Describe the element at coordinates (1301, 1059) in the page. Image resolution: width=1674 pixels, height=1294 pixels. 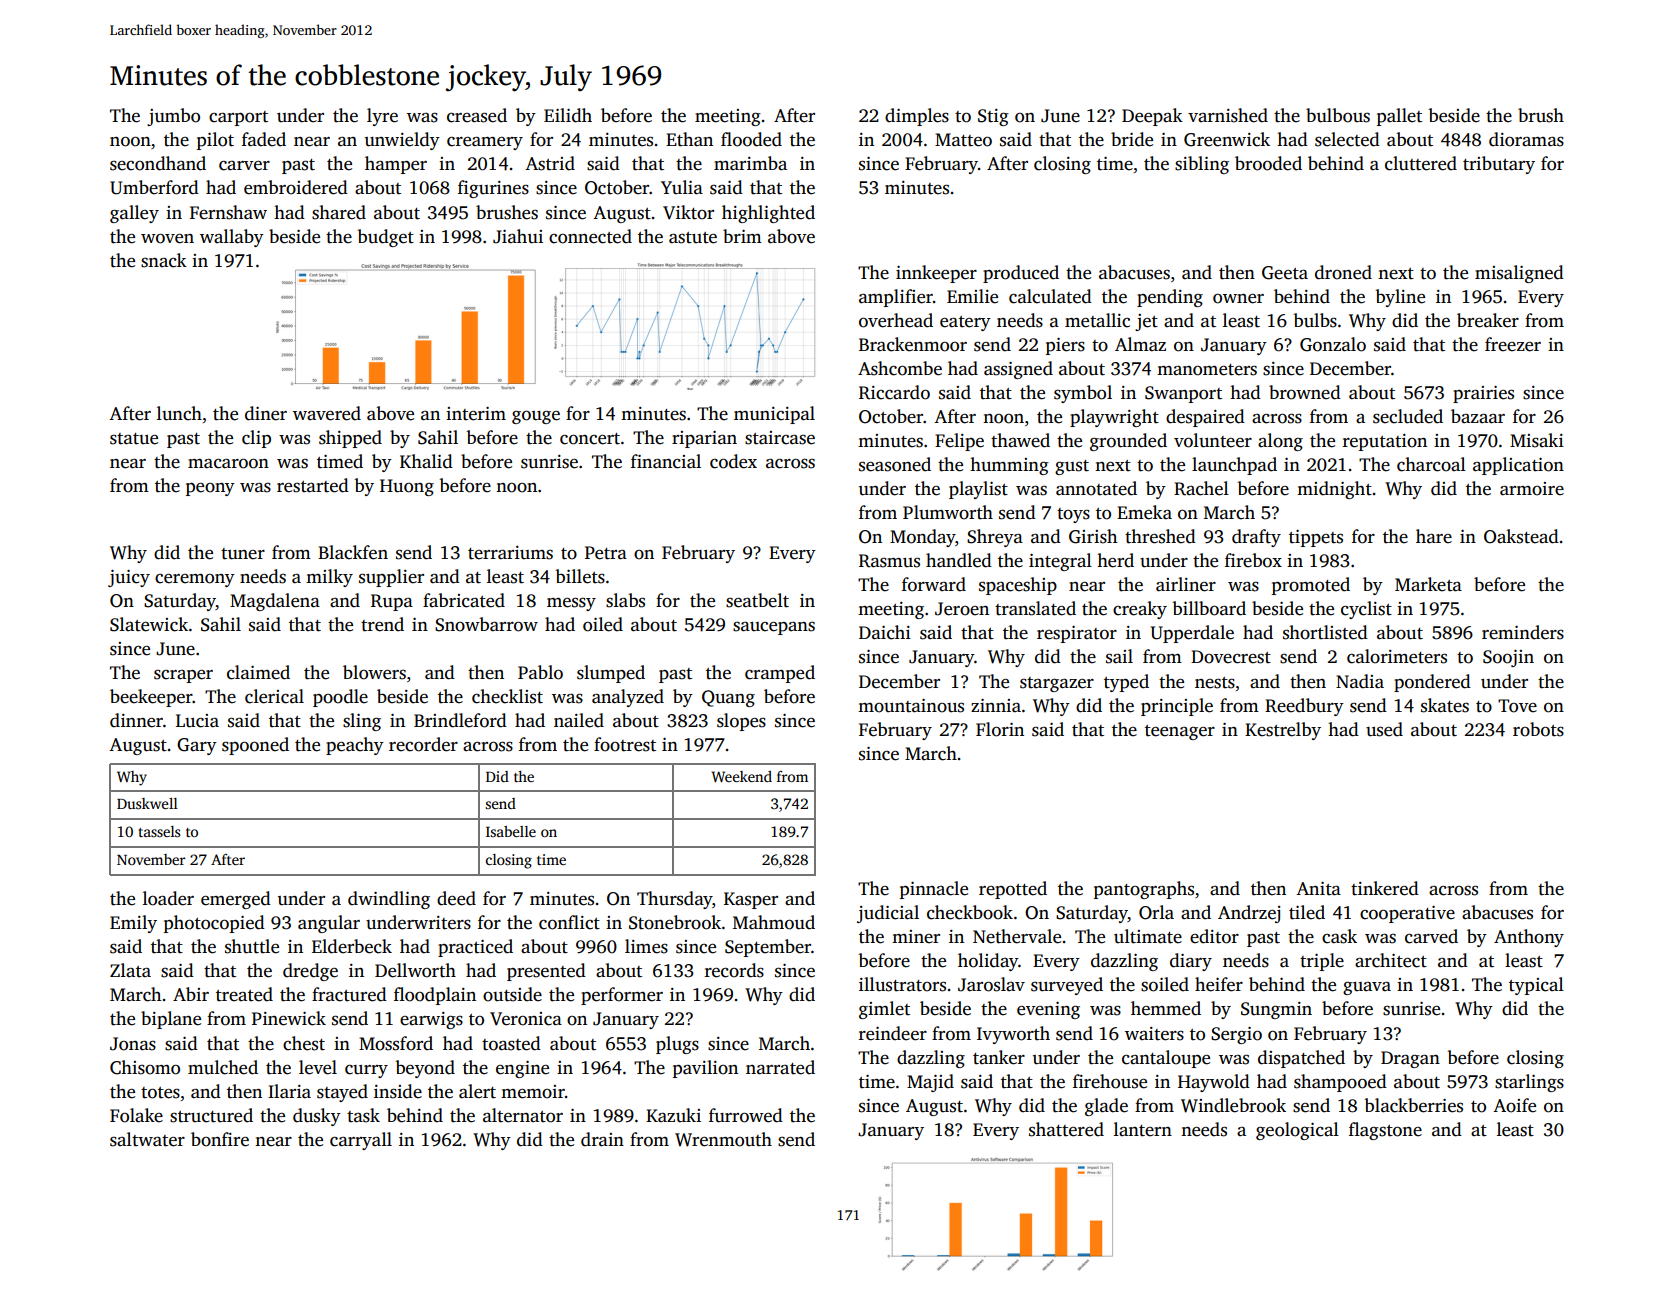
I see `dispatched` at that location.
